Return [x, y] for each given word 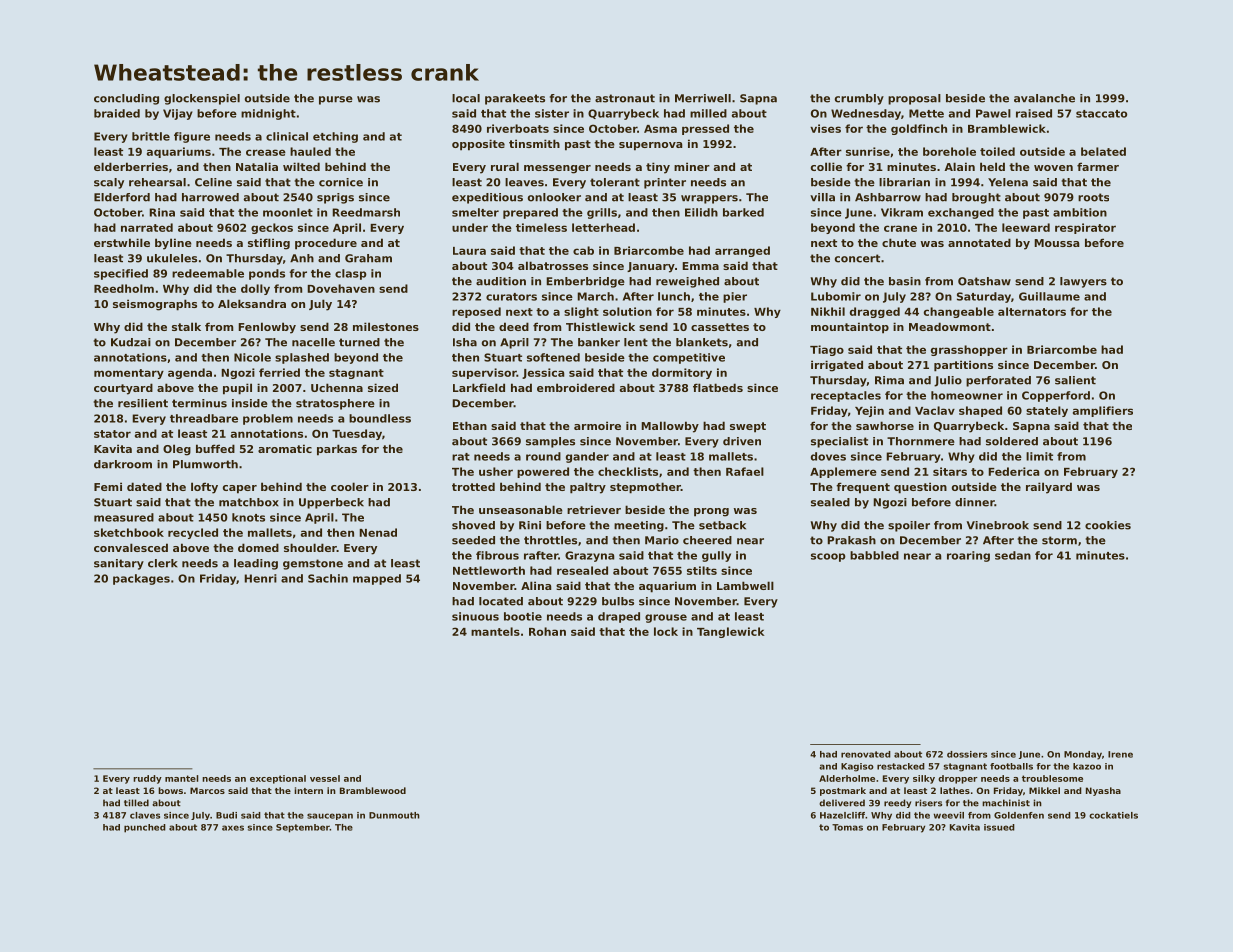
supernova [651, 146]
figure [192, 137]
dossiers [967, 754]
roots [1093, 197]
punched [145, 828]
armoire [597, 425]
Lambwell [745, 585]
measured [124, 517]
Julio [948, 381]
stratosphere [335, 404]
